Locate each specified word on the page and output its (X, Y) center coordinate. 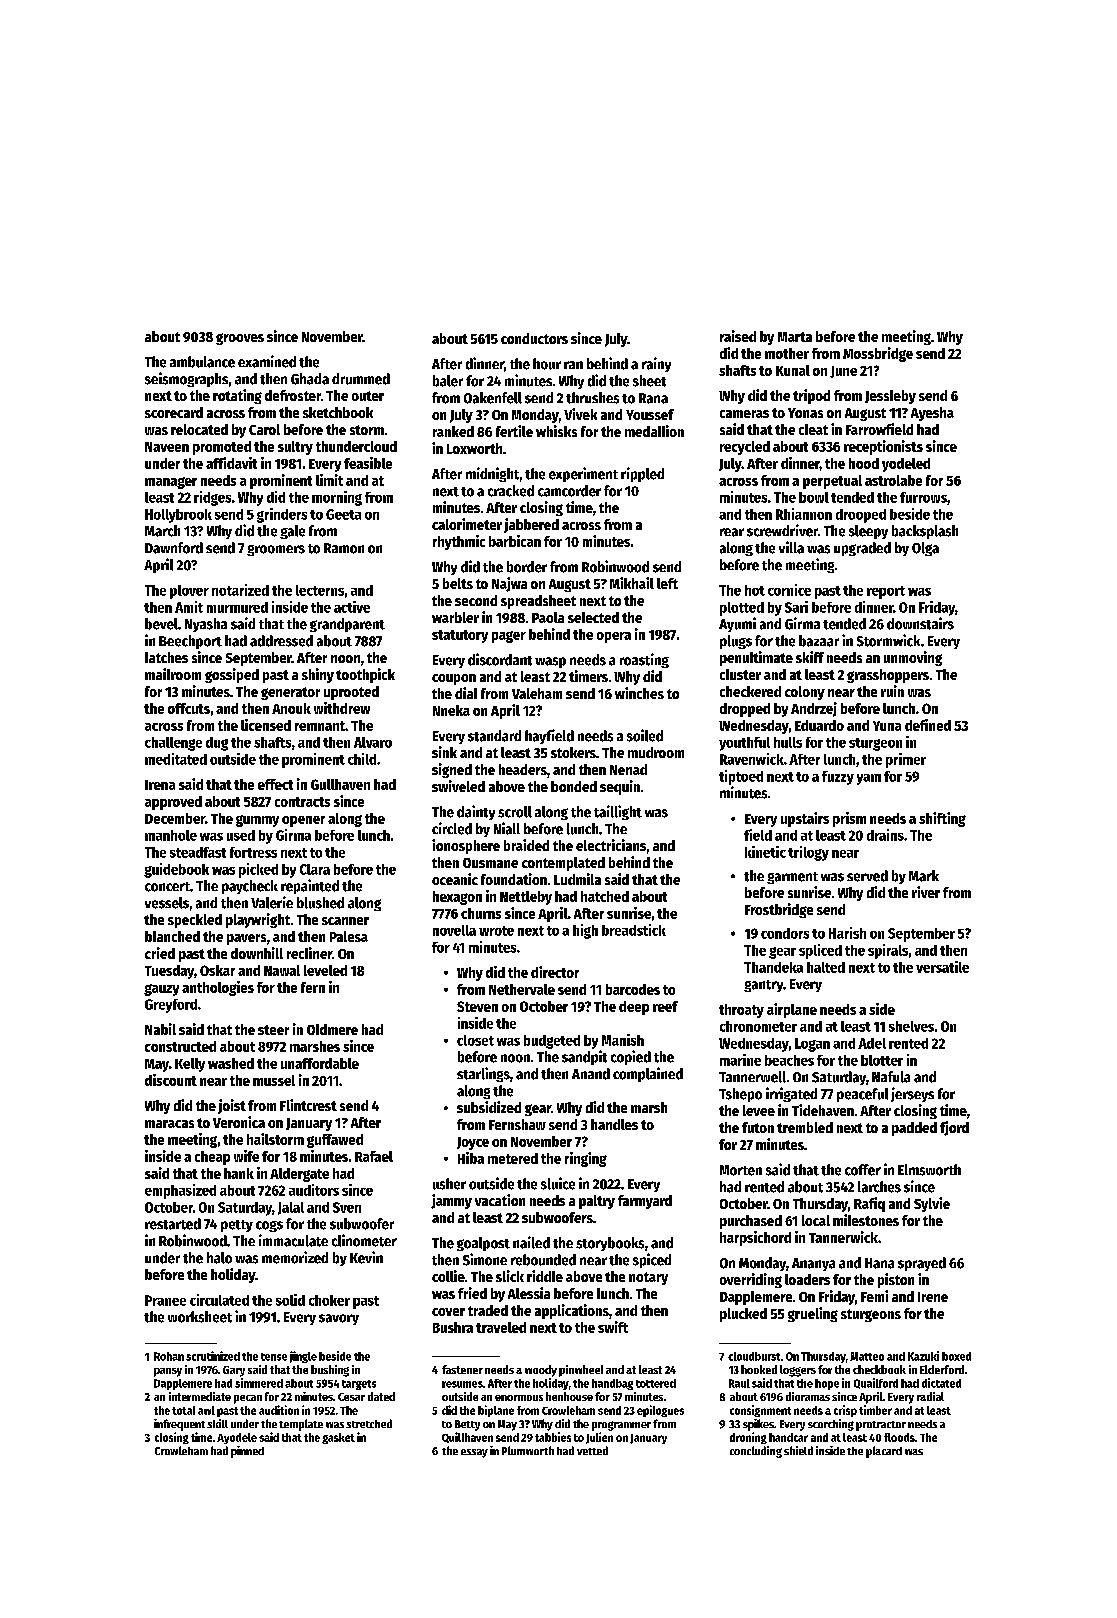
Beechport (190, 642)
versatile (942, 967)
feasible (368, 463)
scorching (831, 1425)
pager (509, 637)
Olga (925, 549)
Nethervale (522, 989)
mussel (274, 1080)
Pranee (165, 1300)
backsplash (925, 532)
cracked (511, 491)
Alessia (529, 1293)
